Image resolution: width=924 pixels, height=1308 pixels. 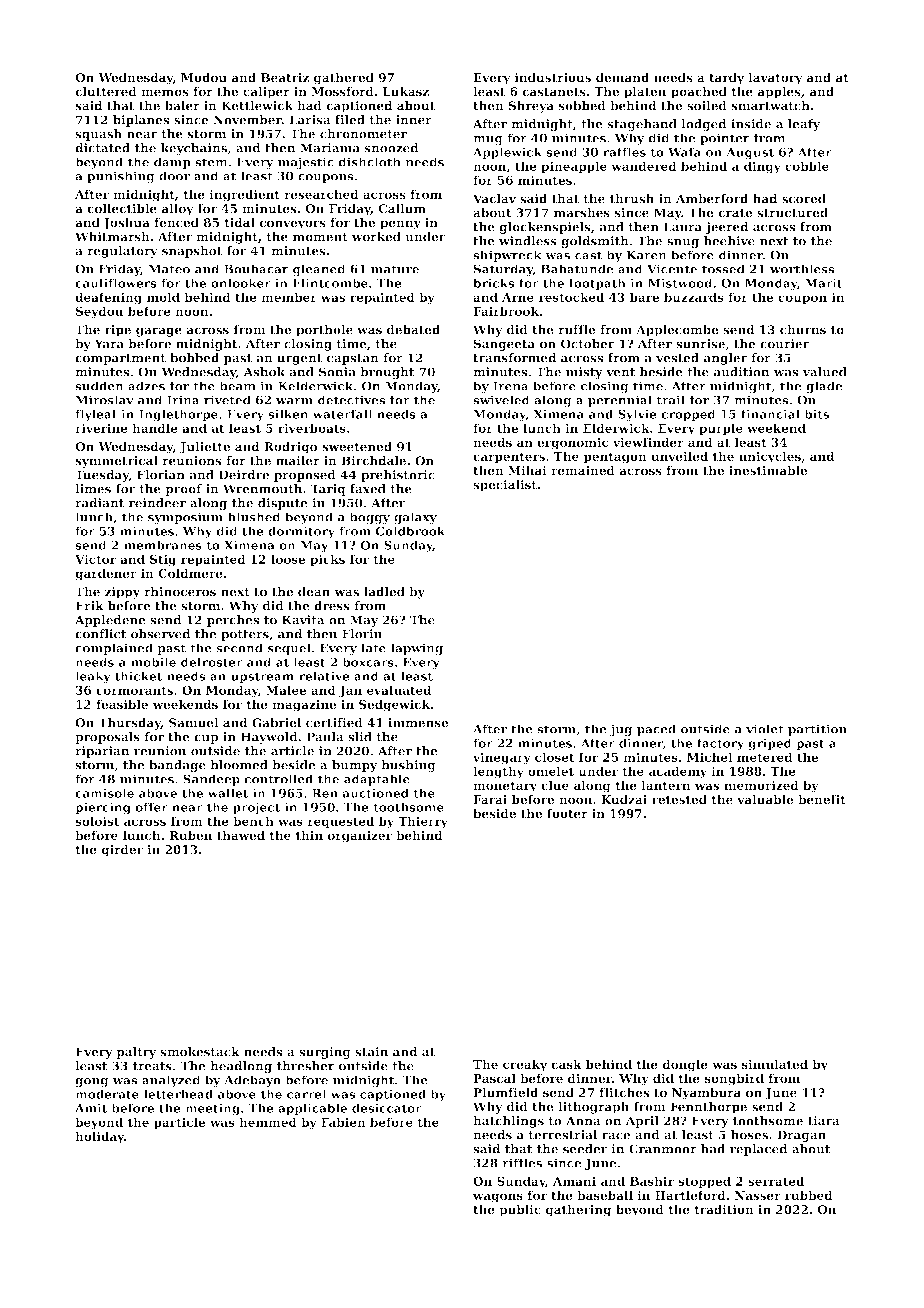 What do you see at coordinates (359, 836) in the screenshot?
I see `organizer` at bounding box center [359, 836].
